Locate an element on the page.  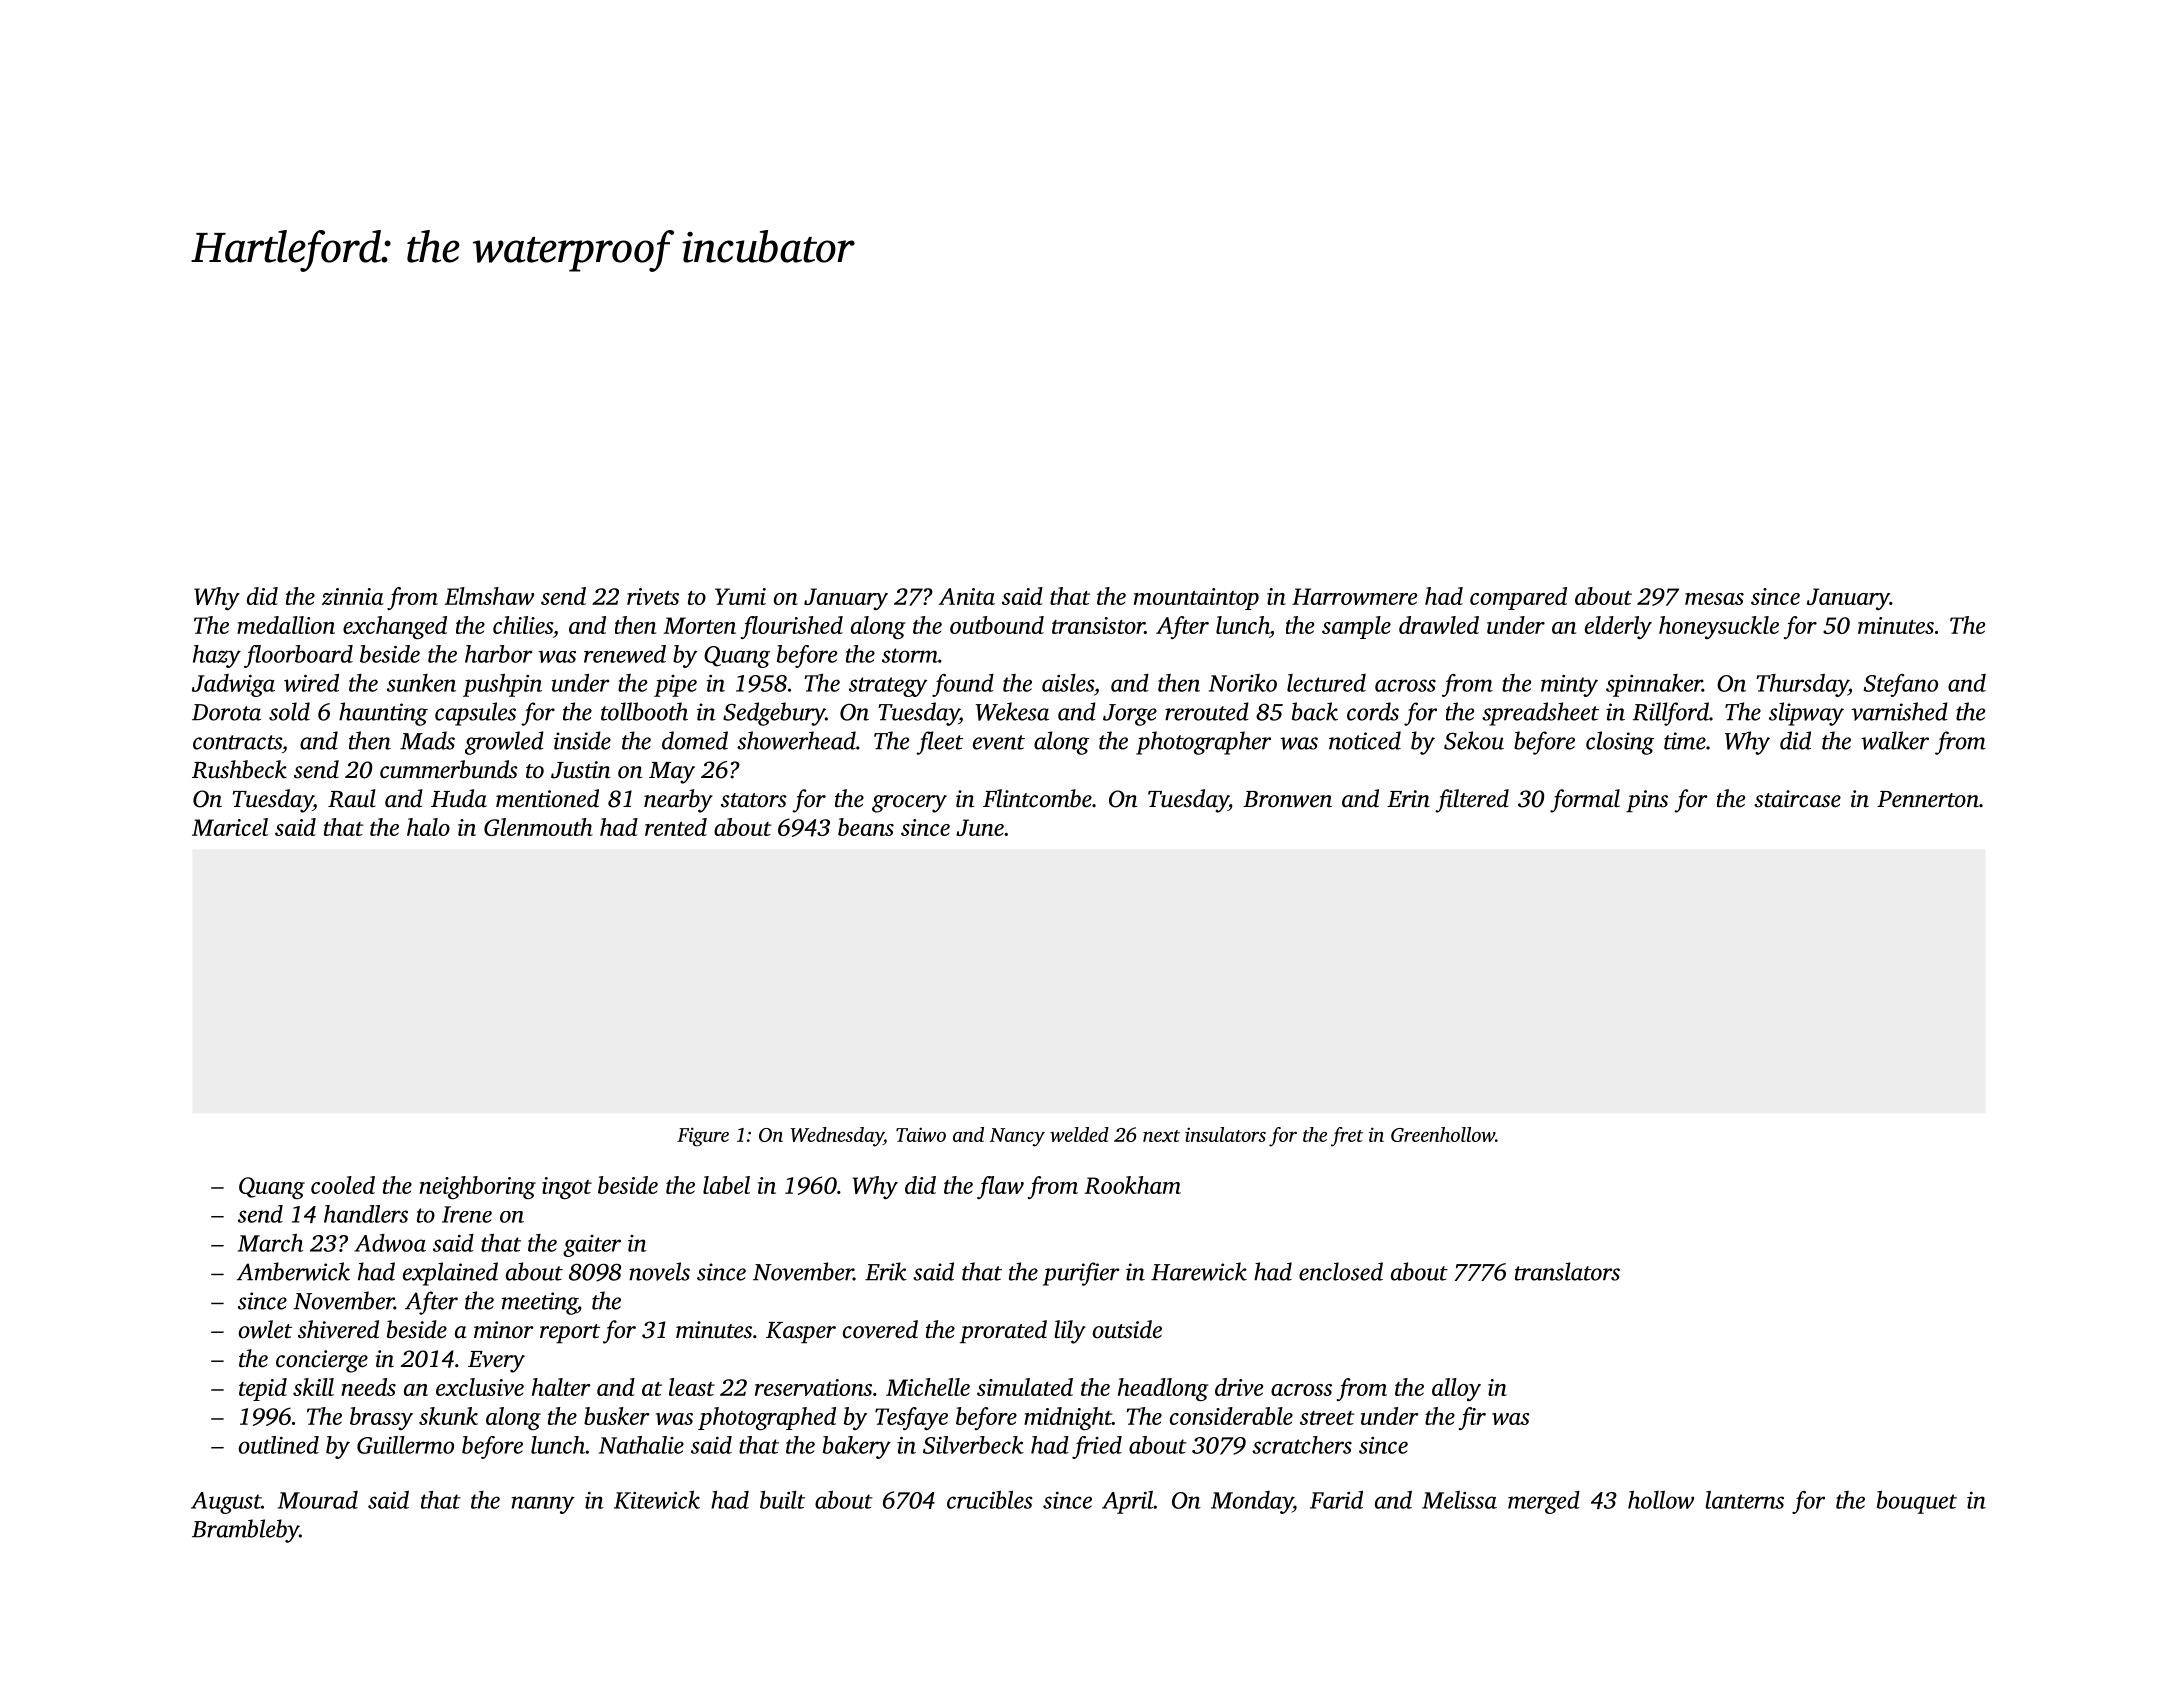
contracts is located at coordinates (237, 742).
